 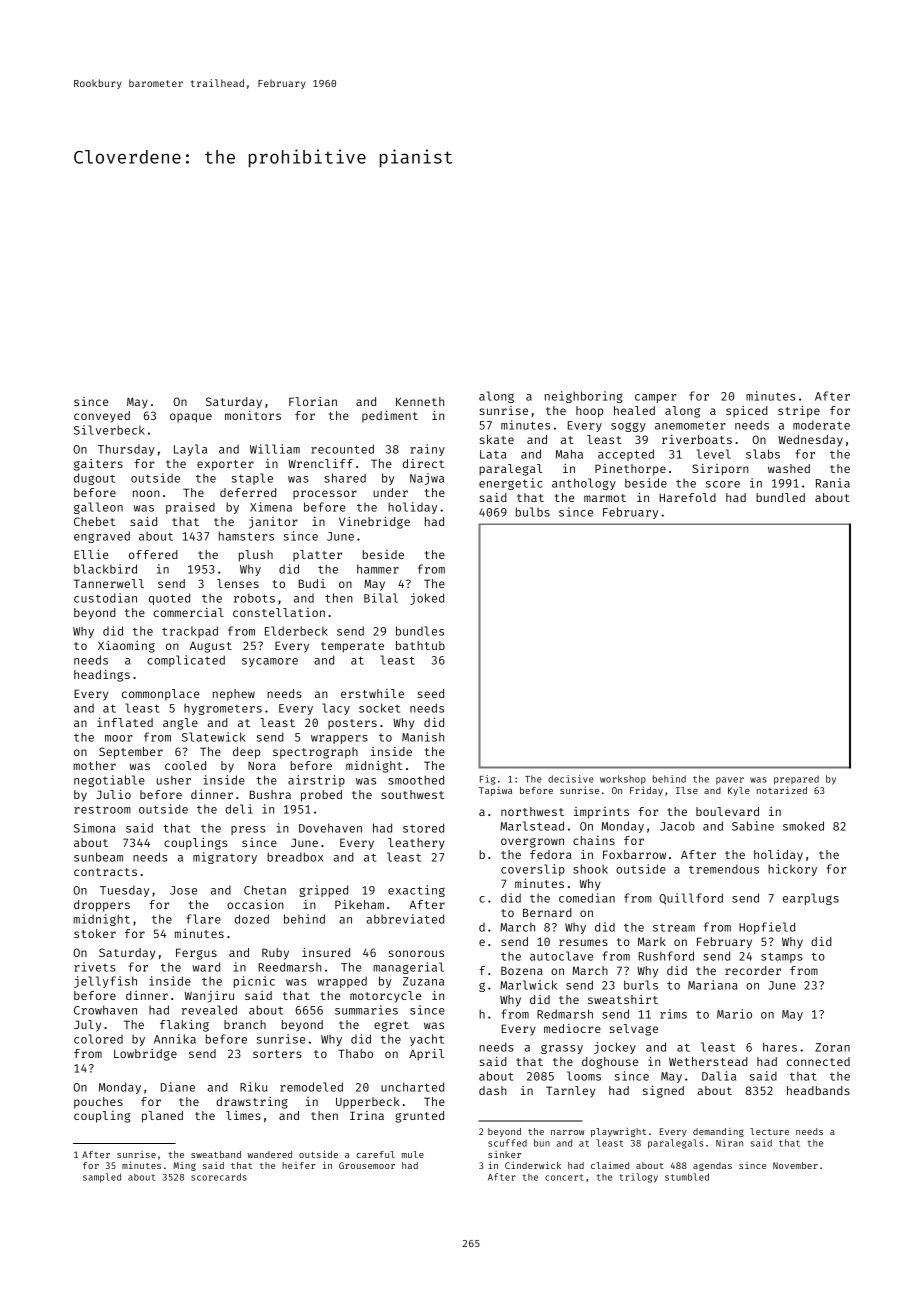 I want to click on opaque, so click(x=191, y=418).
